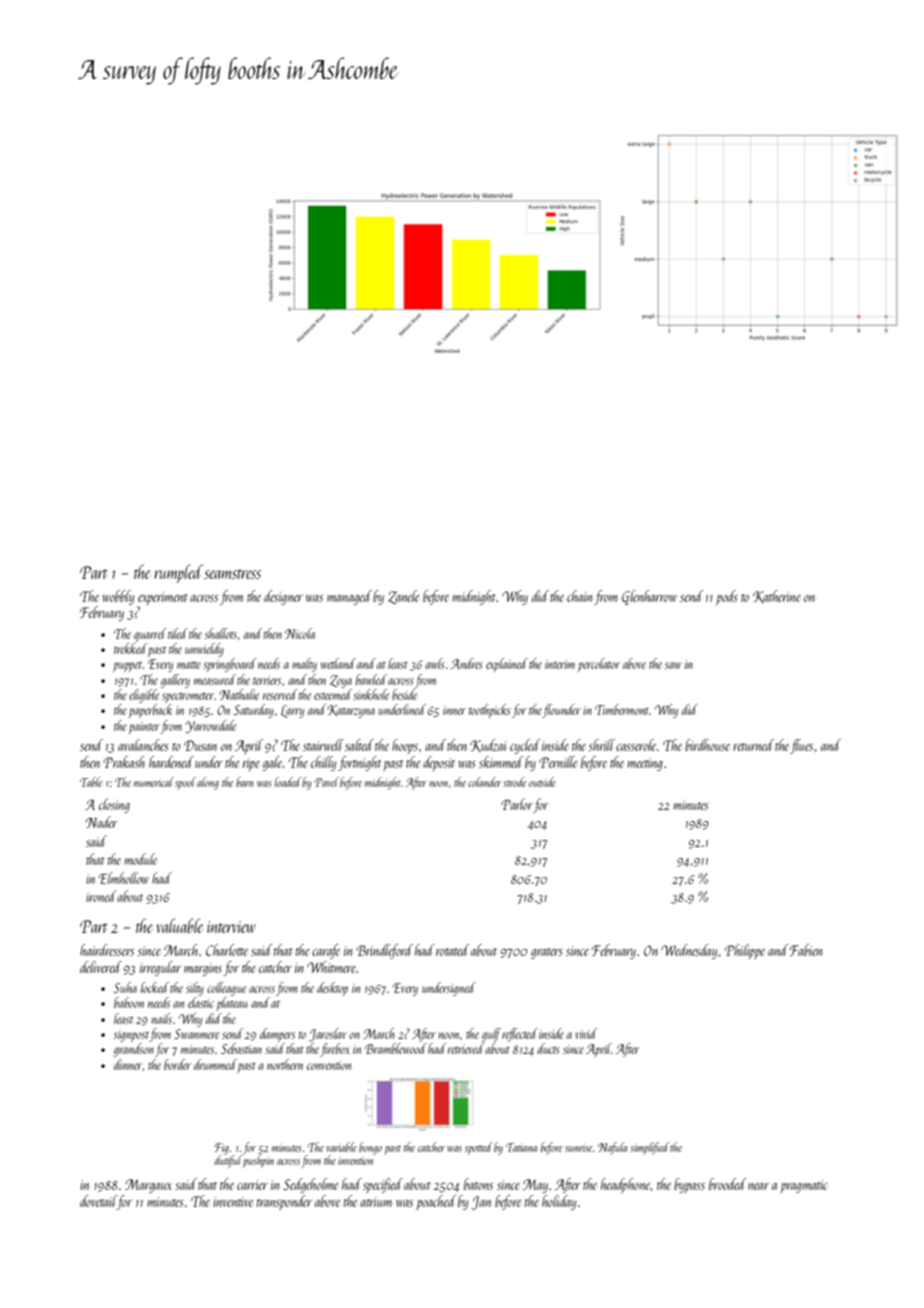 Image resolution: width=924 pixels, height=1308 pixels. Describe the element at coordinates (179, 925) in the document. I see `valuable` at that location.
